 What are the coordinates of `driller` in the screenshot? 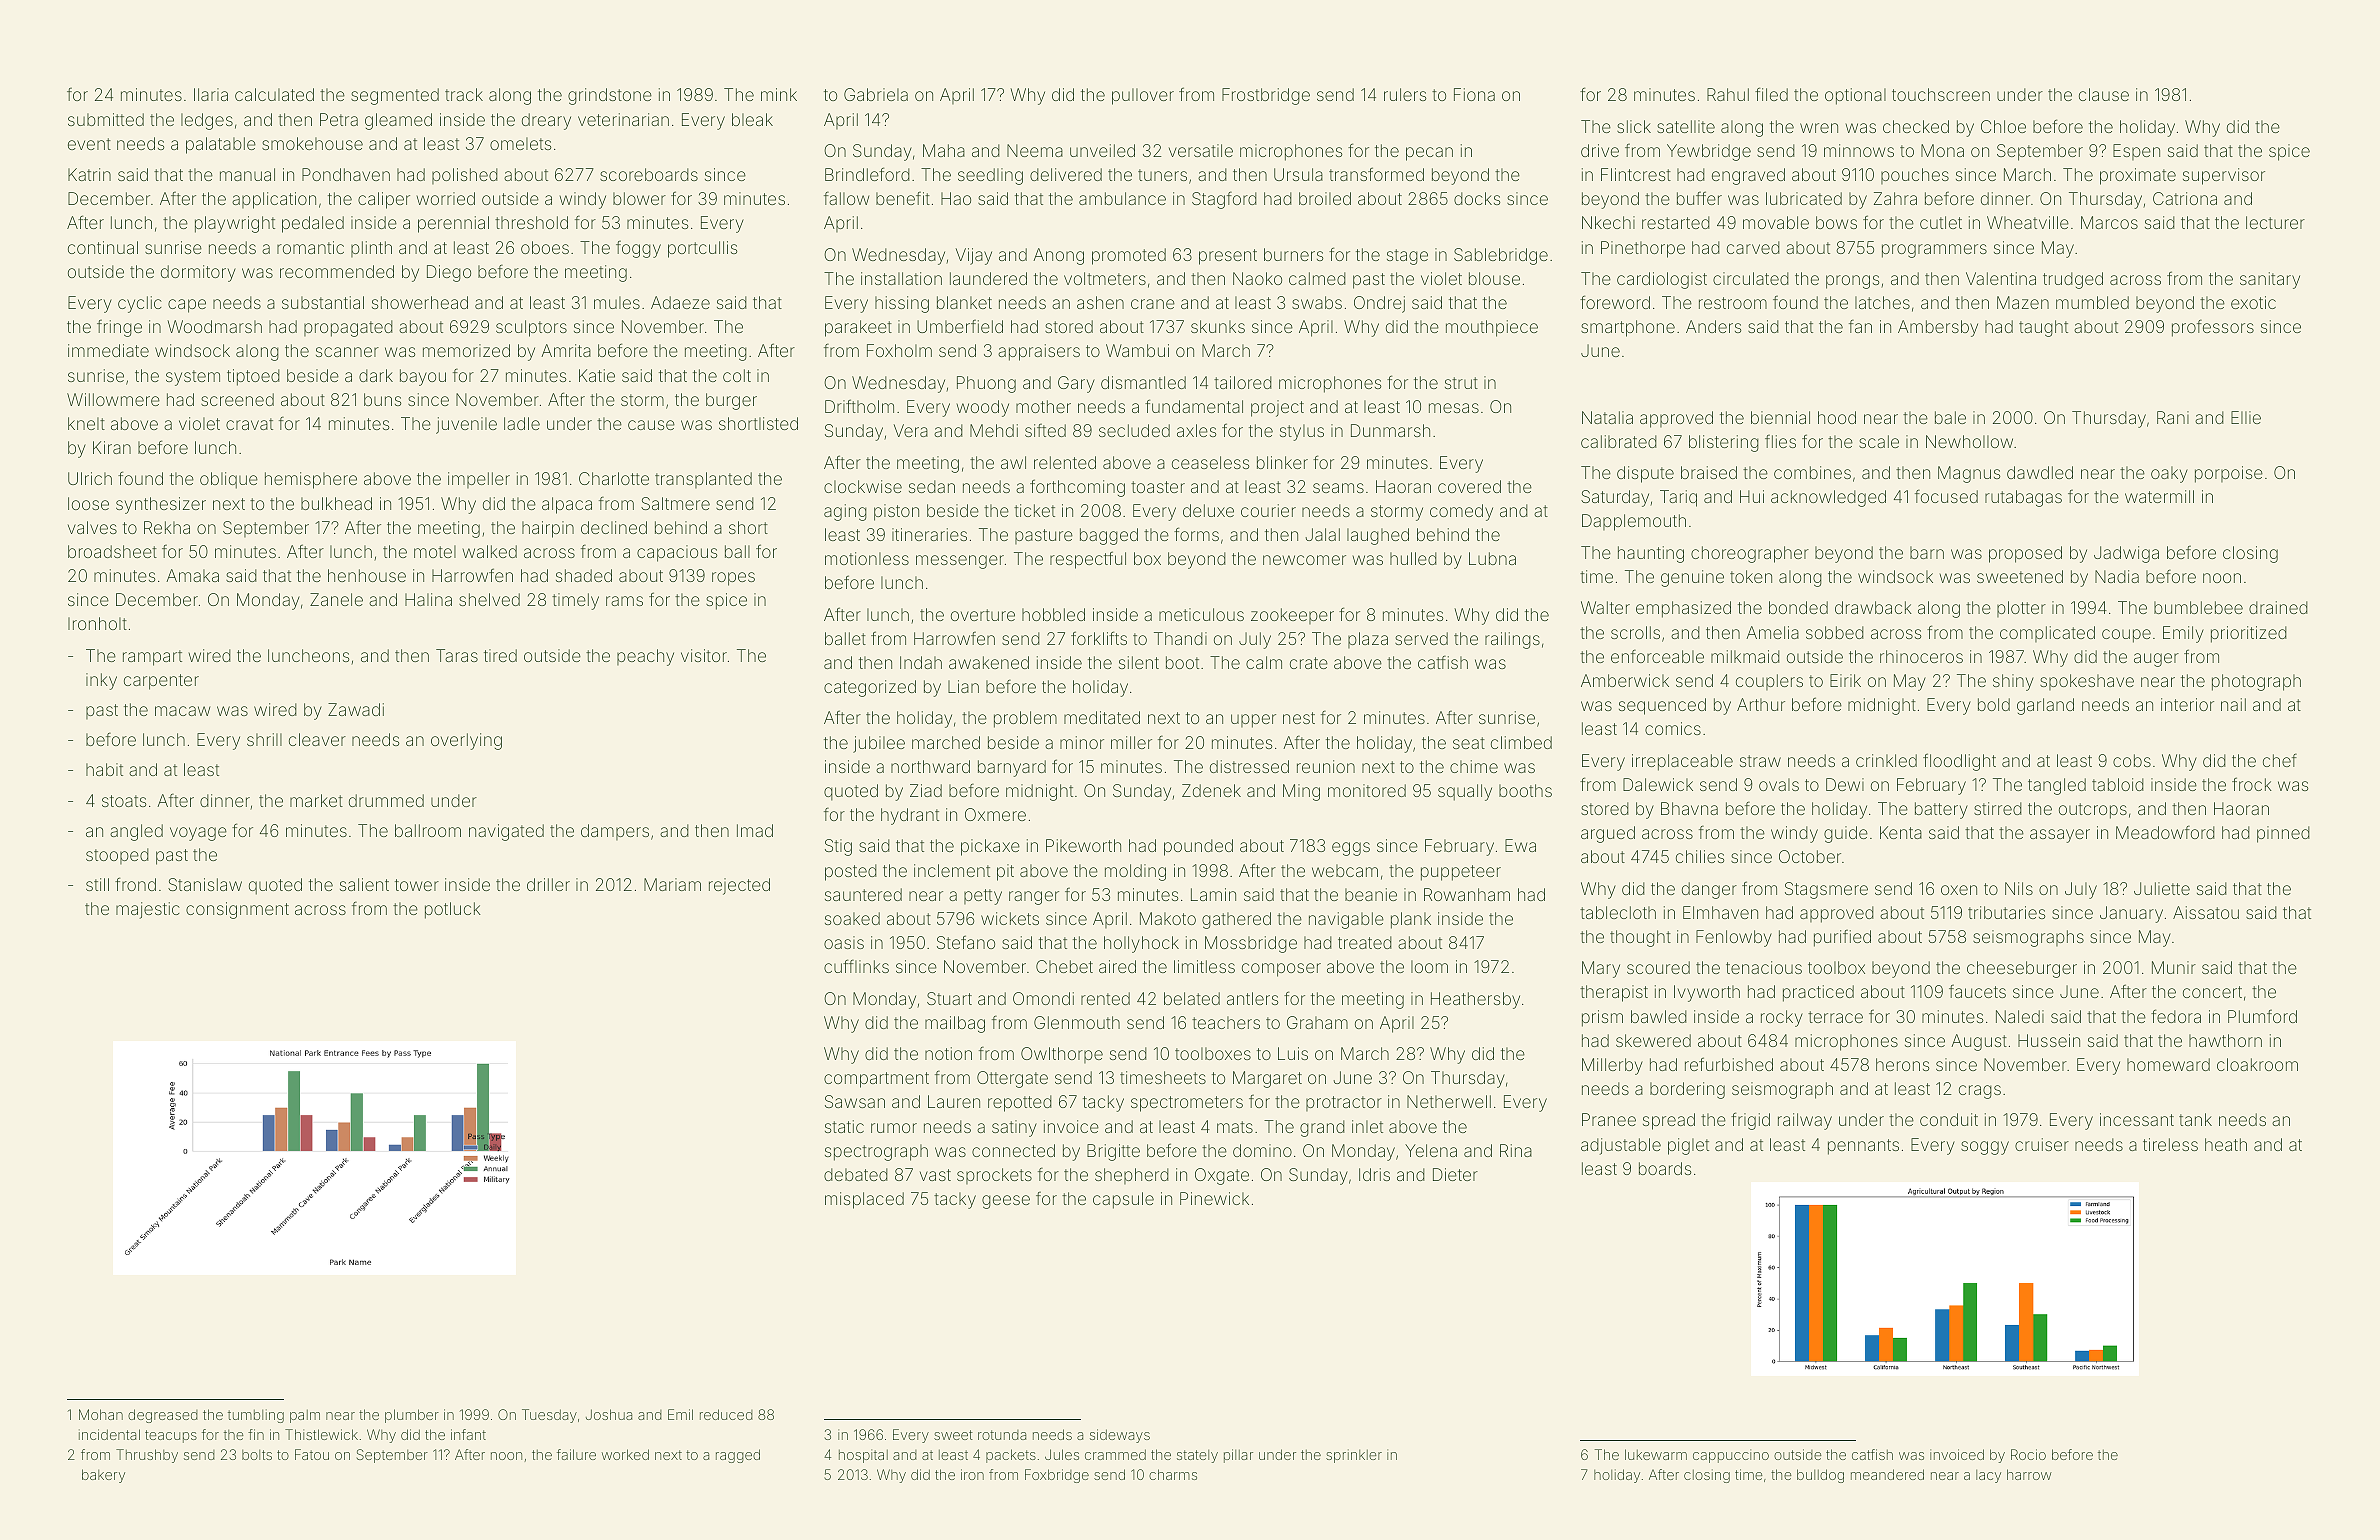 It's located at (548, 884).
